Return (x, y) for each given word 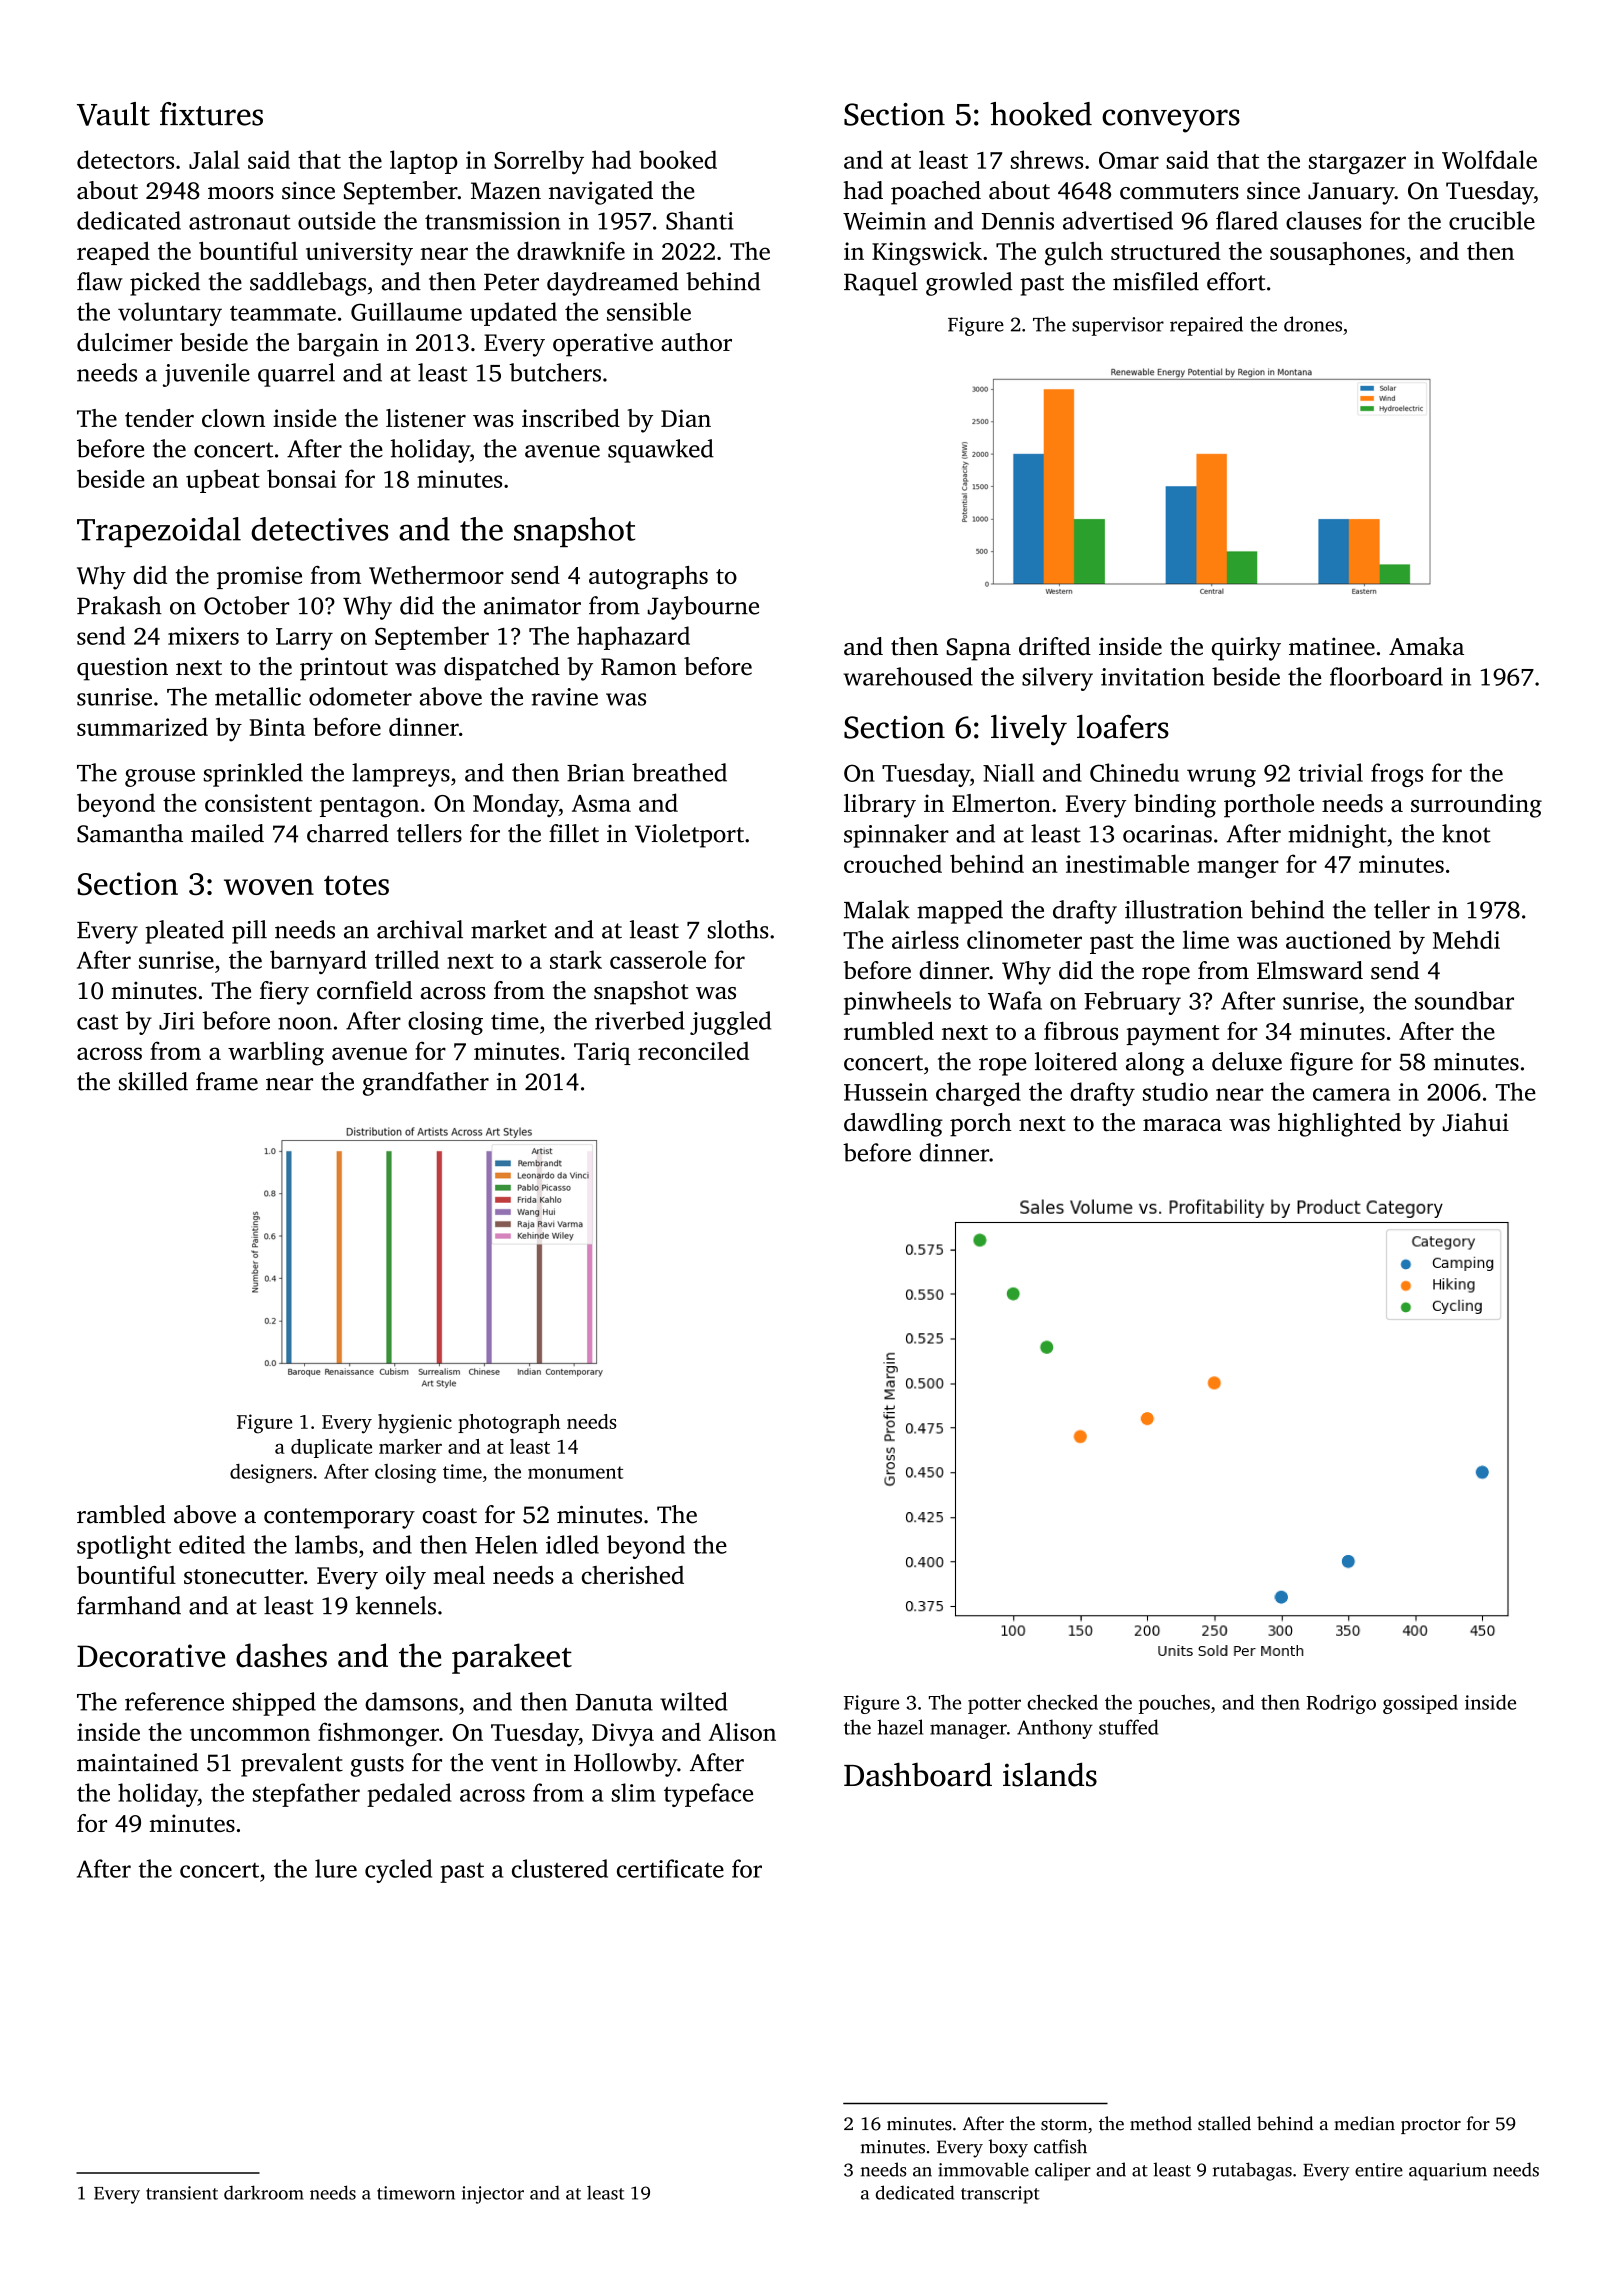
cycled (398, 1871)
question (122, 669)
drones (1313, 324)
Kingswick (927, 254)
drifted (1055, 646)
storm (1064, 2125)
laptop (424, 162)
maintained (138, 1762)
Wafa (1015, 1000)
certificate (670, 1868)
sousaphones (1337, 253)
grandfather (426, 1084)
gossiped (1420, 1704)
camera (1351, 1094)
